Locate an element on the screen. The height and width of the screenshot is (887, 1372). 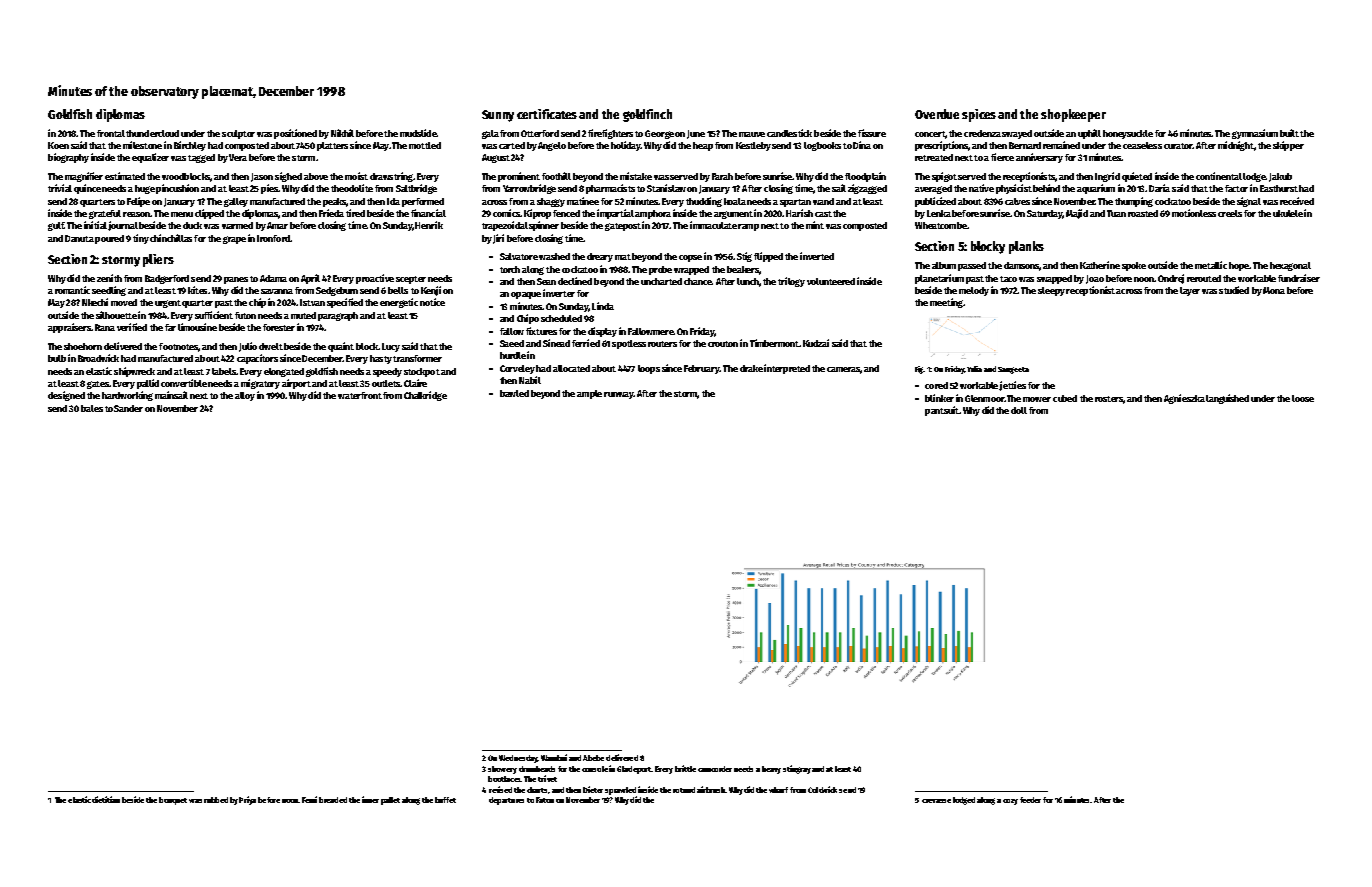
Priya is located at coordinates (247, 800).
